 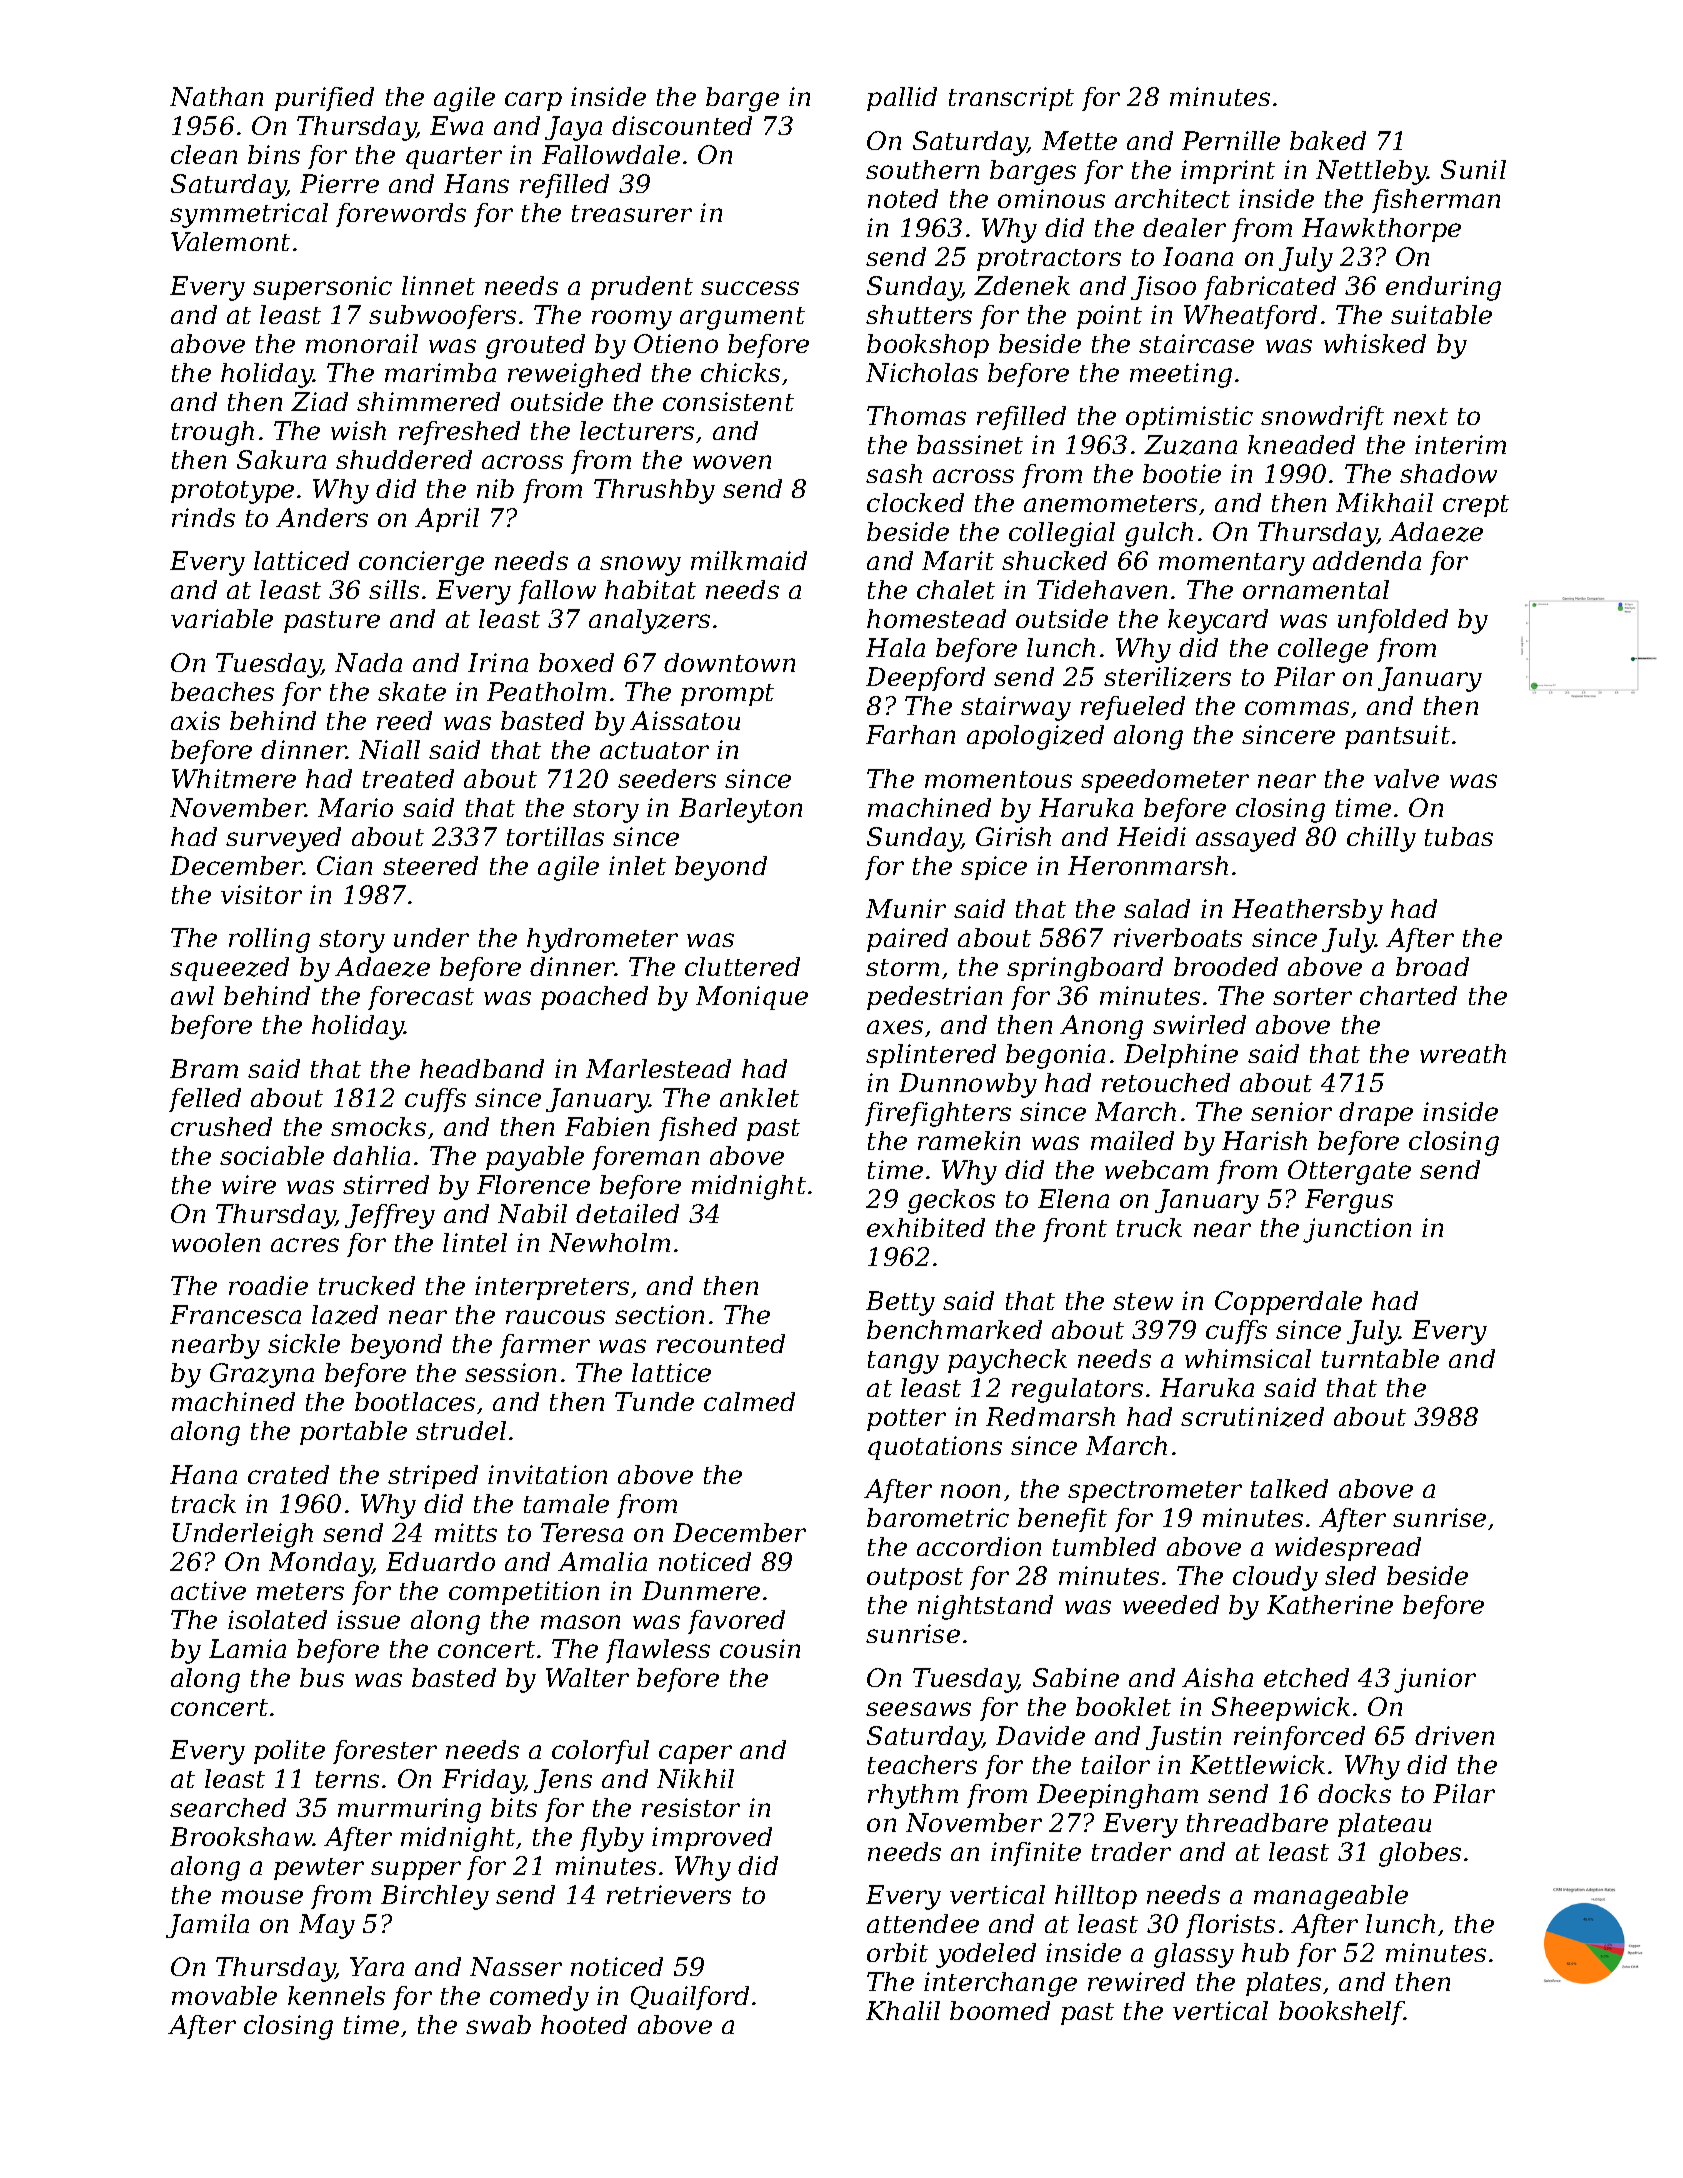 What do you see at coordinates (216, 96) in the document?
I see `Nathan` at bounding box center [216, 96].
